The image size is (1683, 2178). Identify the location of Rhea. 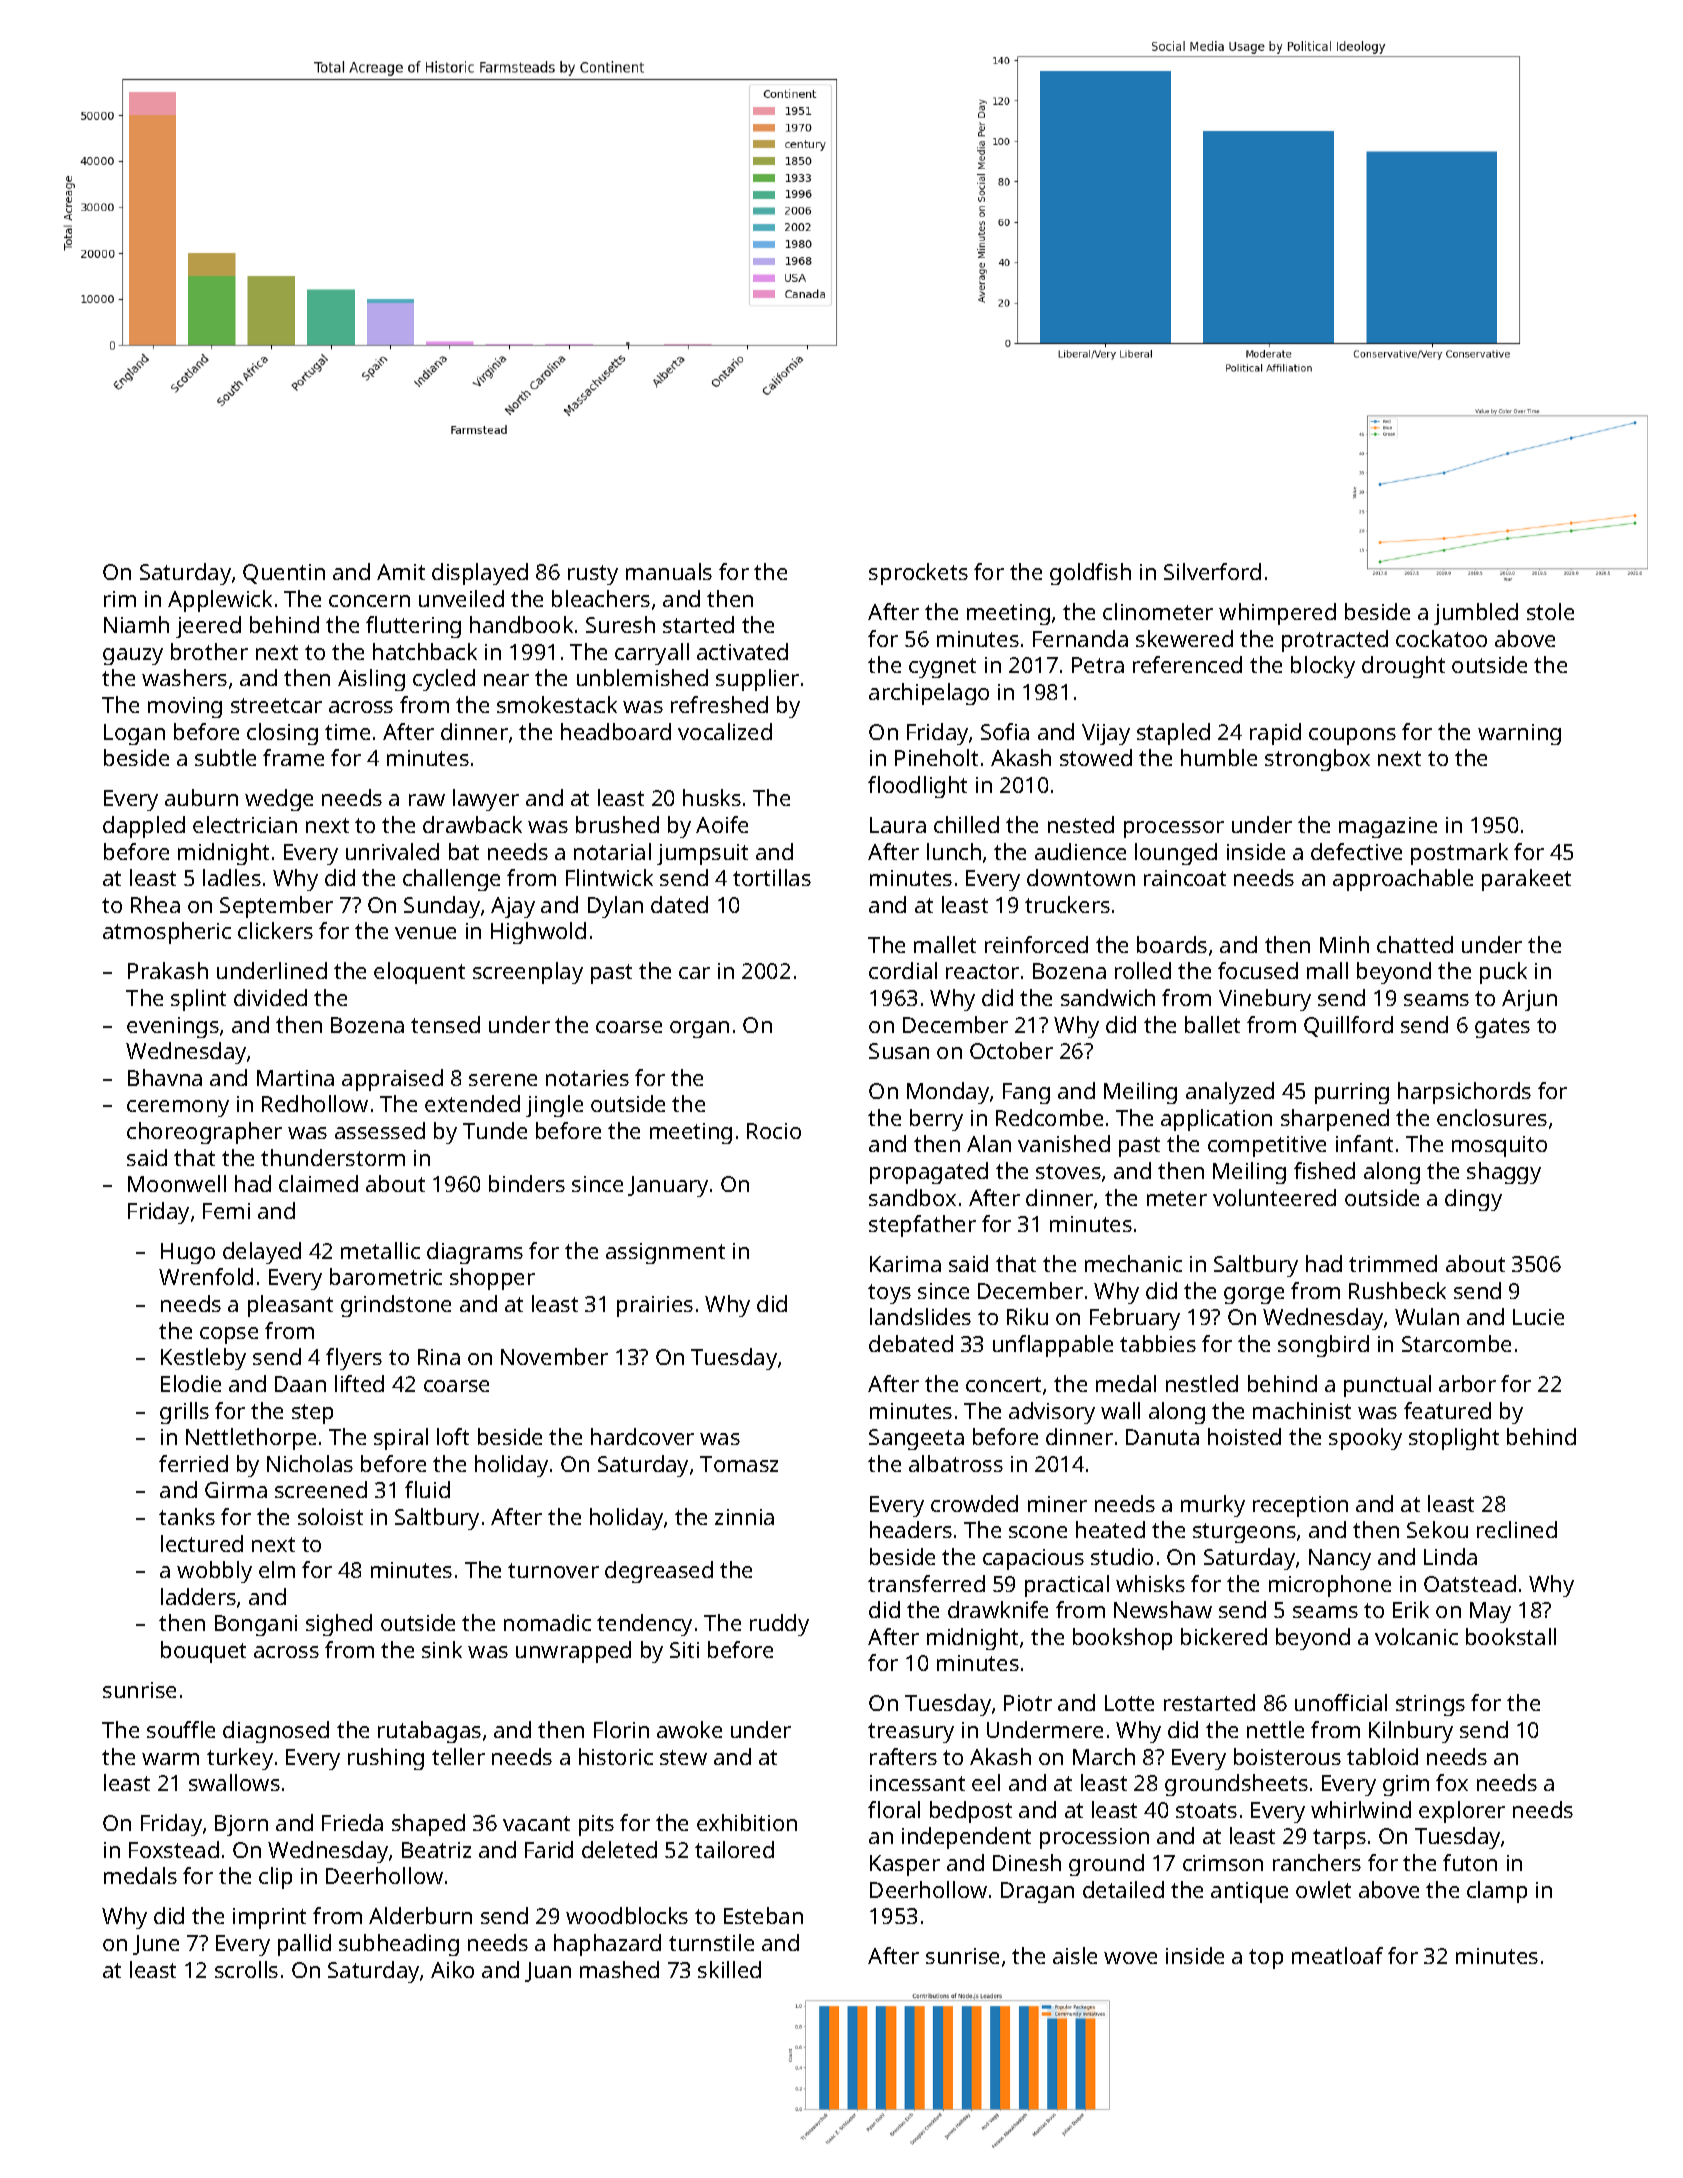
(155, 904).
